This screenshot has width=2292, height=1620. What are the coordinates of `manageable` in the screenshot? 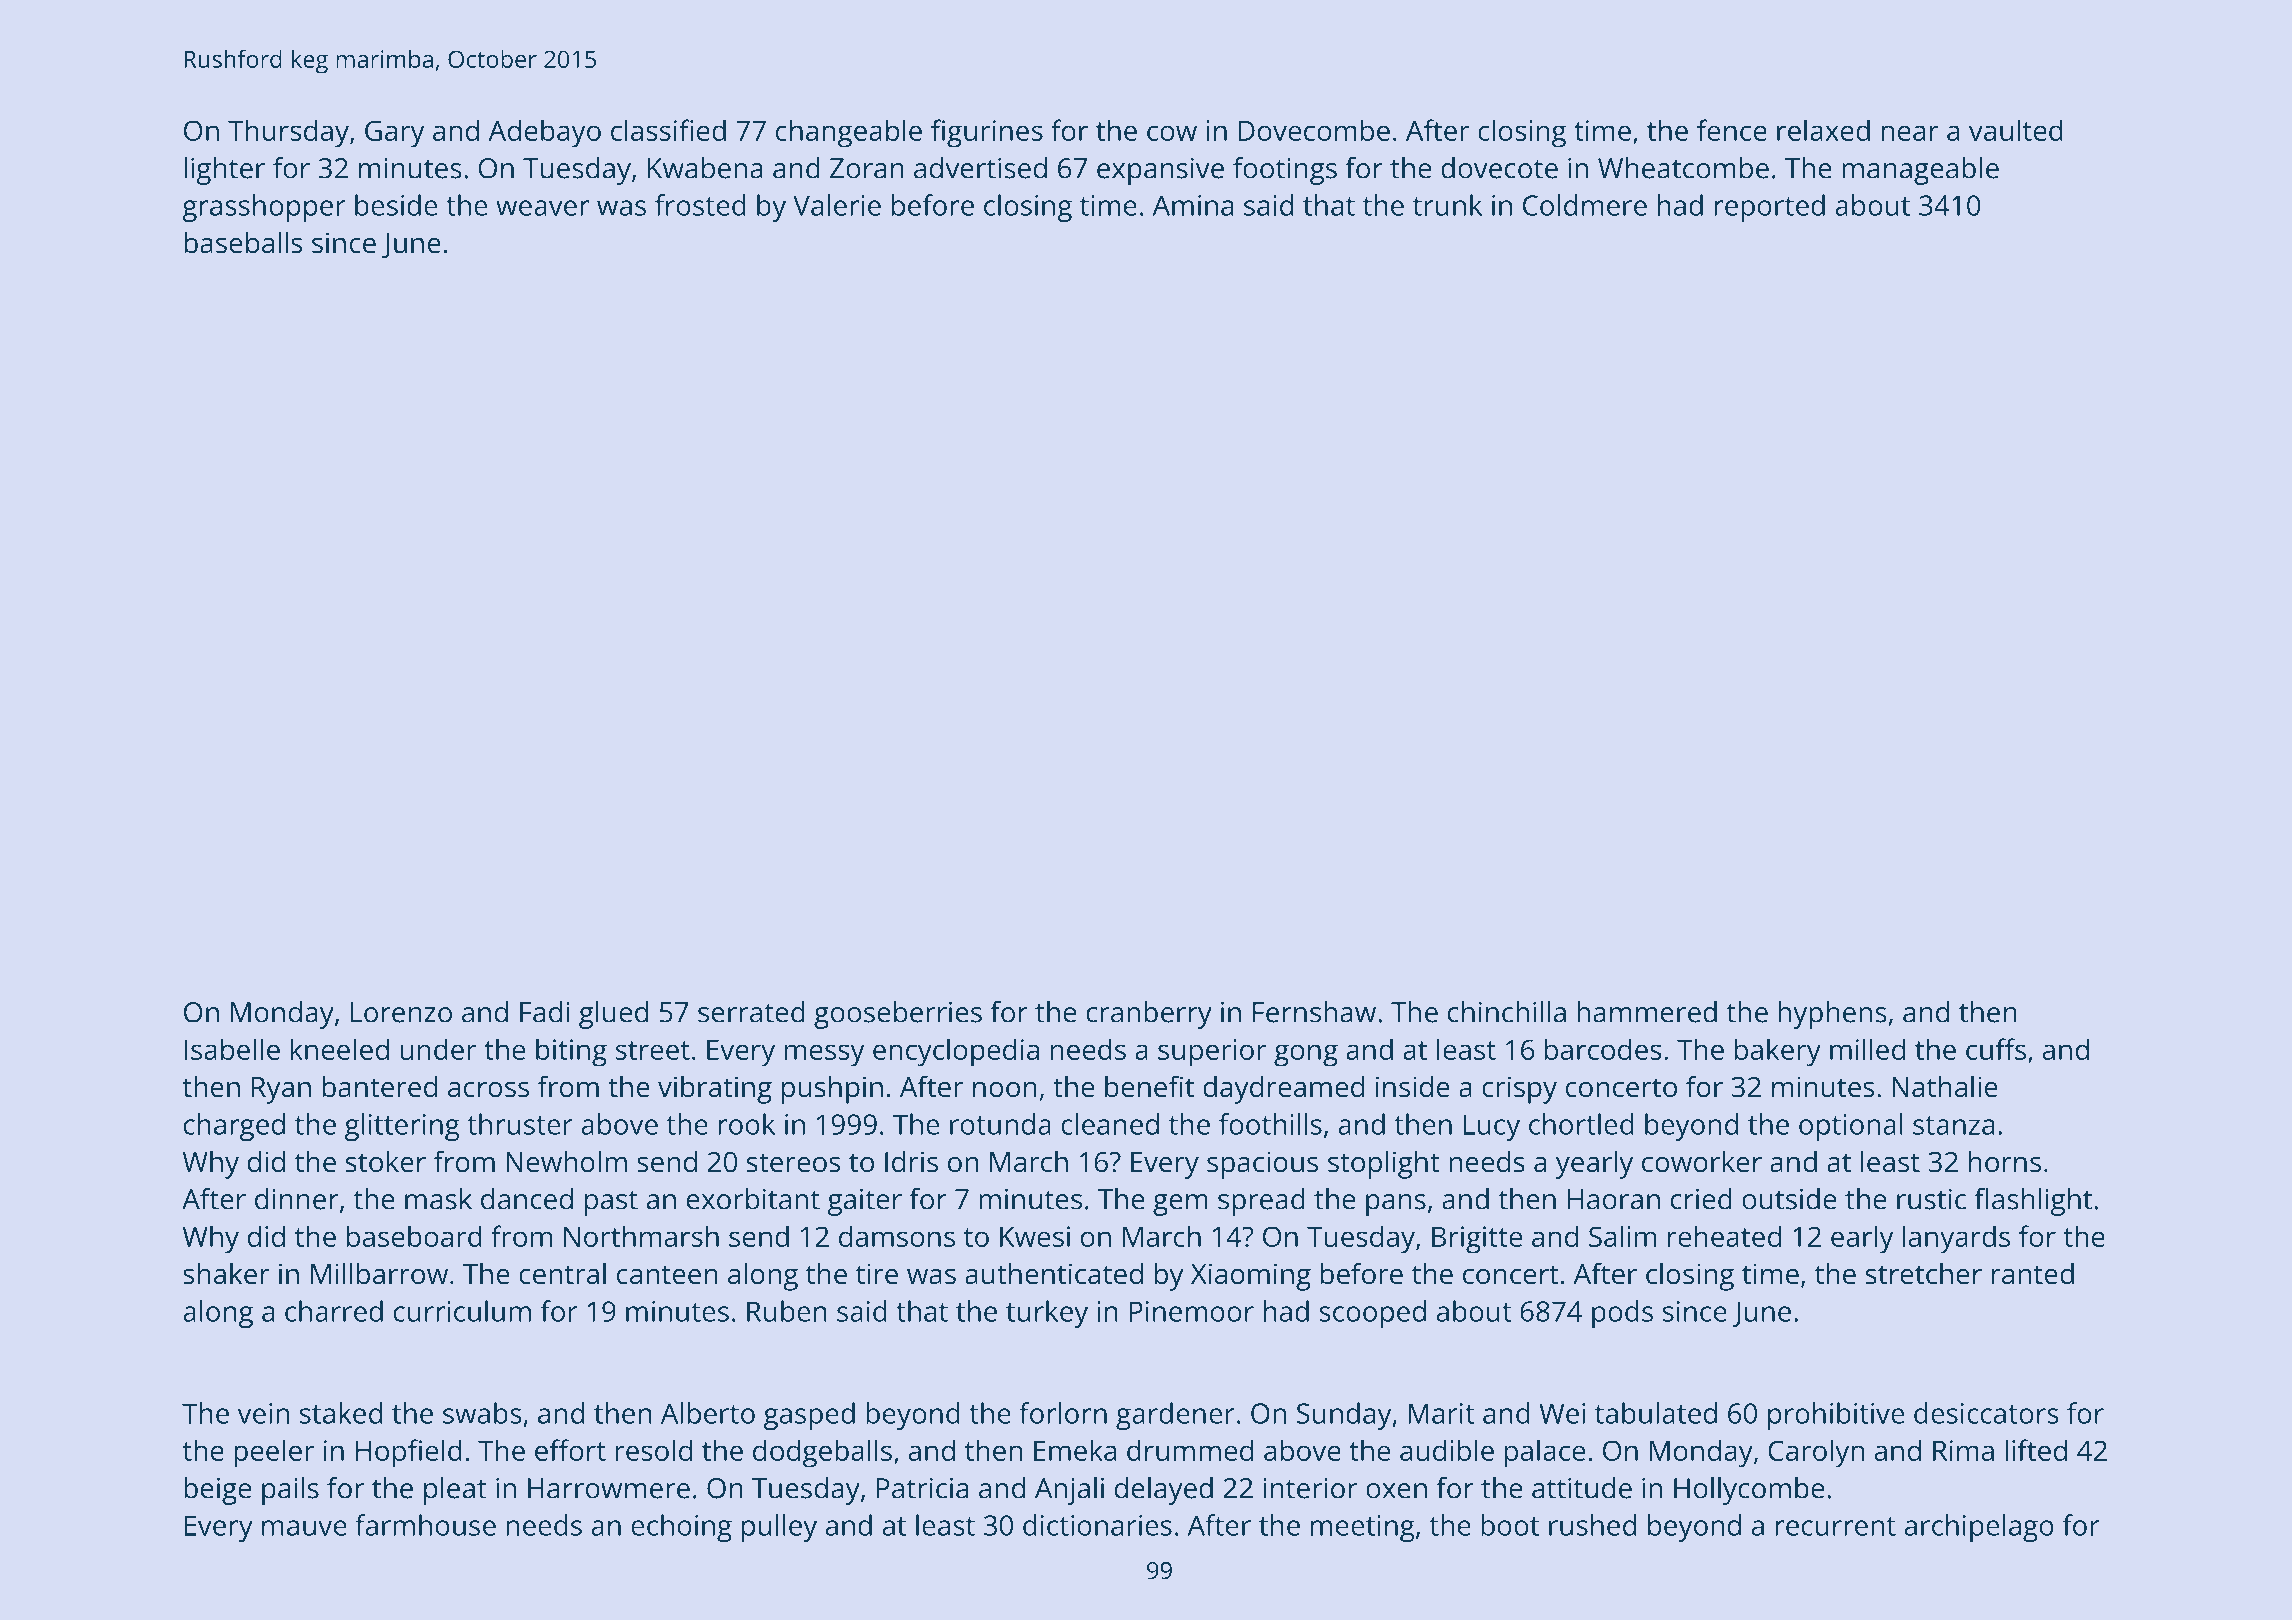 It's located at (1920, 171).
